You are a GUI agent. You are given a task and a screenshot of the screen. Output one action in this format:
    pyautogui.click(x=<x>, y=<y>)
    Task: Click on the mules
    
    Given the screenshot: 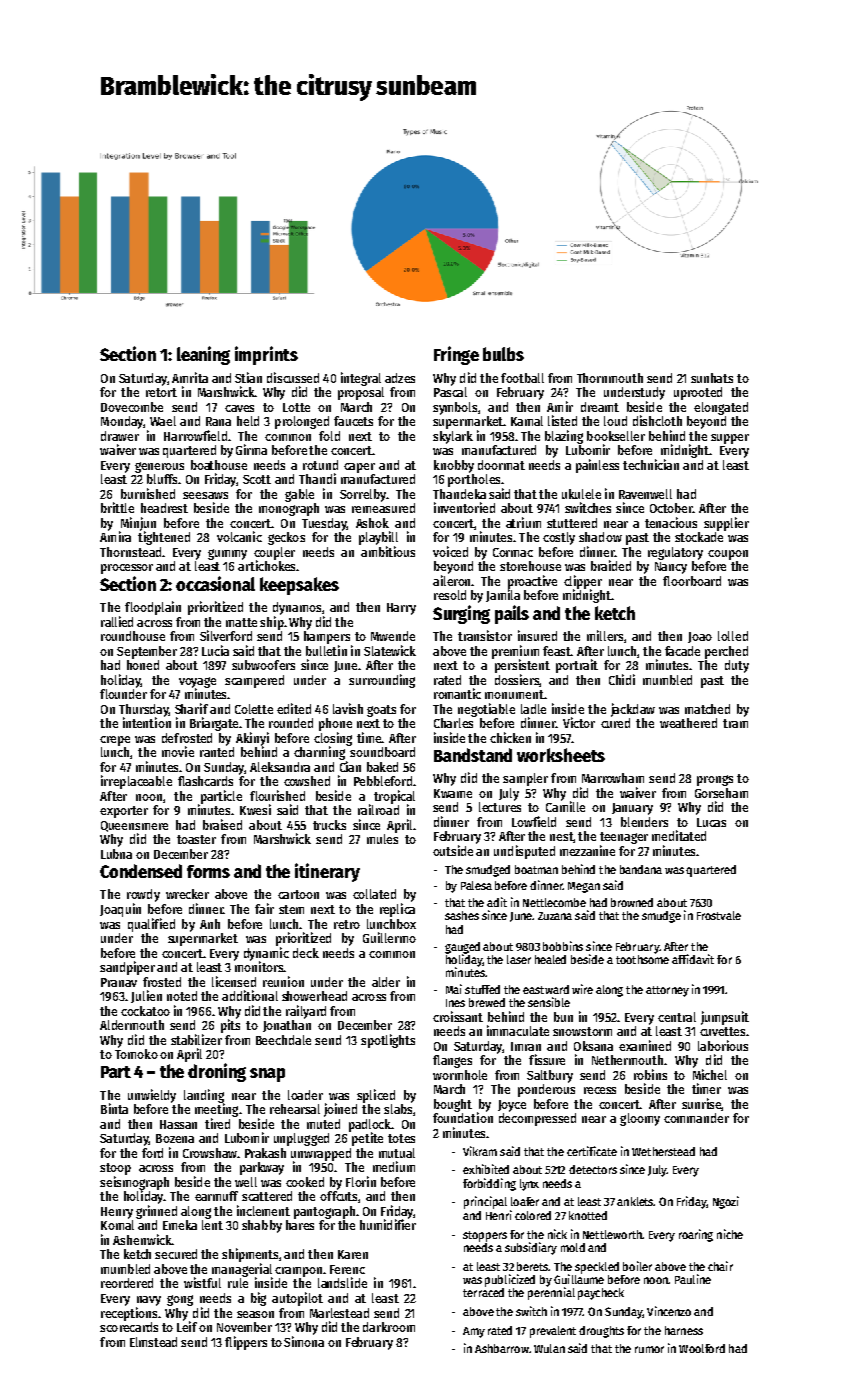 What is the action you would take?
    pyautogui.click(x=382, y=839)
